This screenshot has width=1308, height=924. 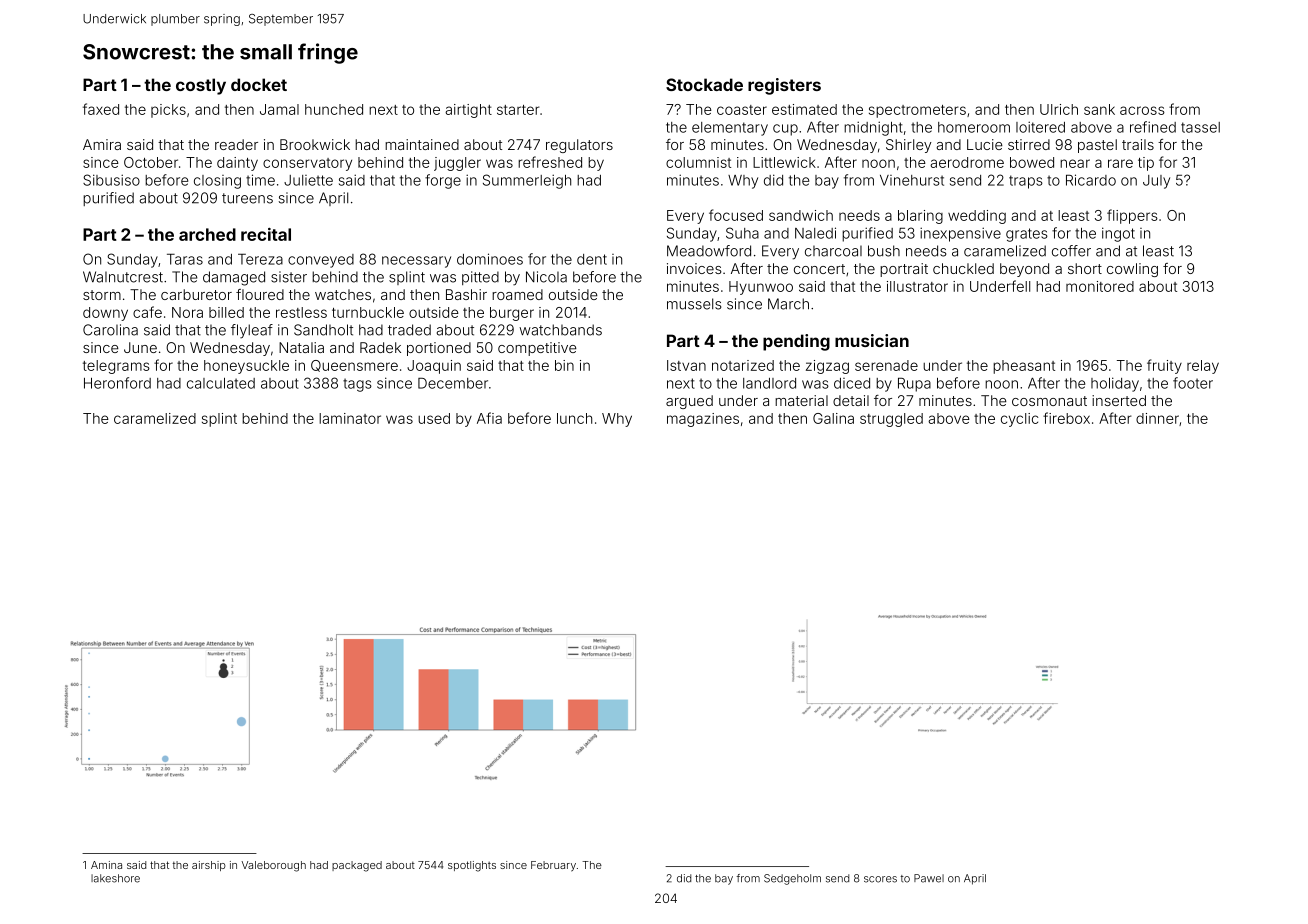 What do you see at coordinates (703, 420) in the screenshot?
I see `magazines` at bounding box center [703, 420].
